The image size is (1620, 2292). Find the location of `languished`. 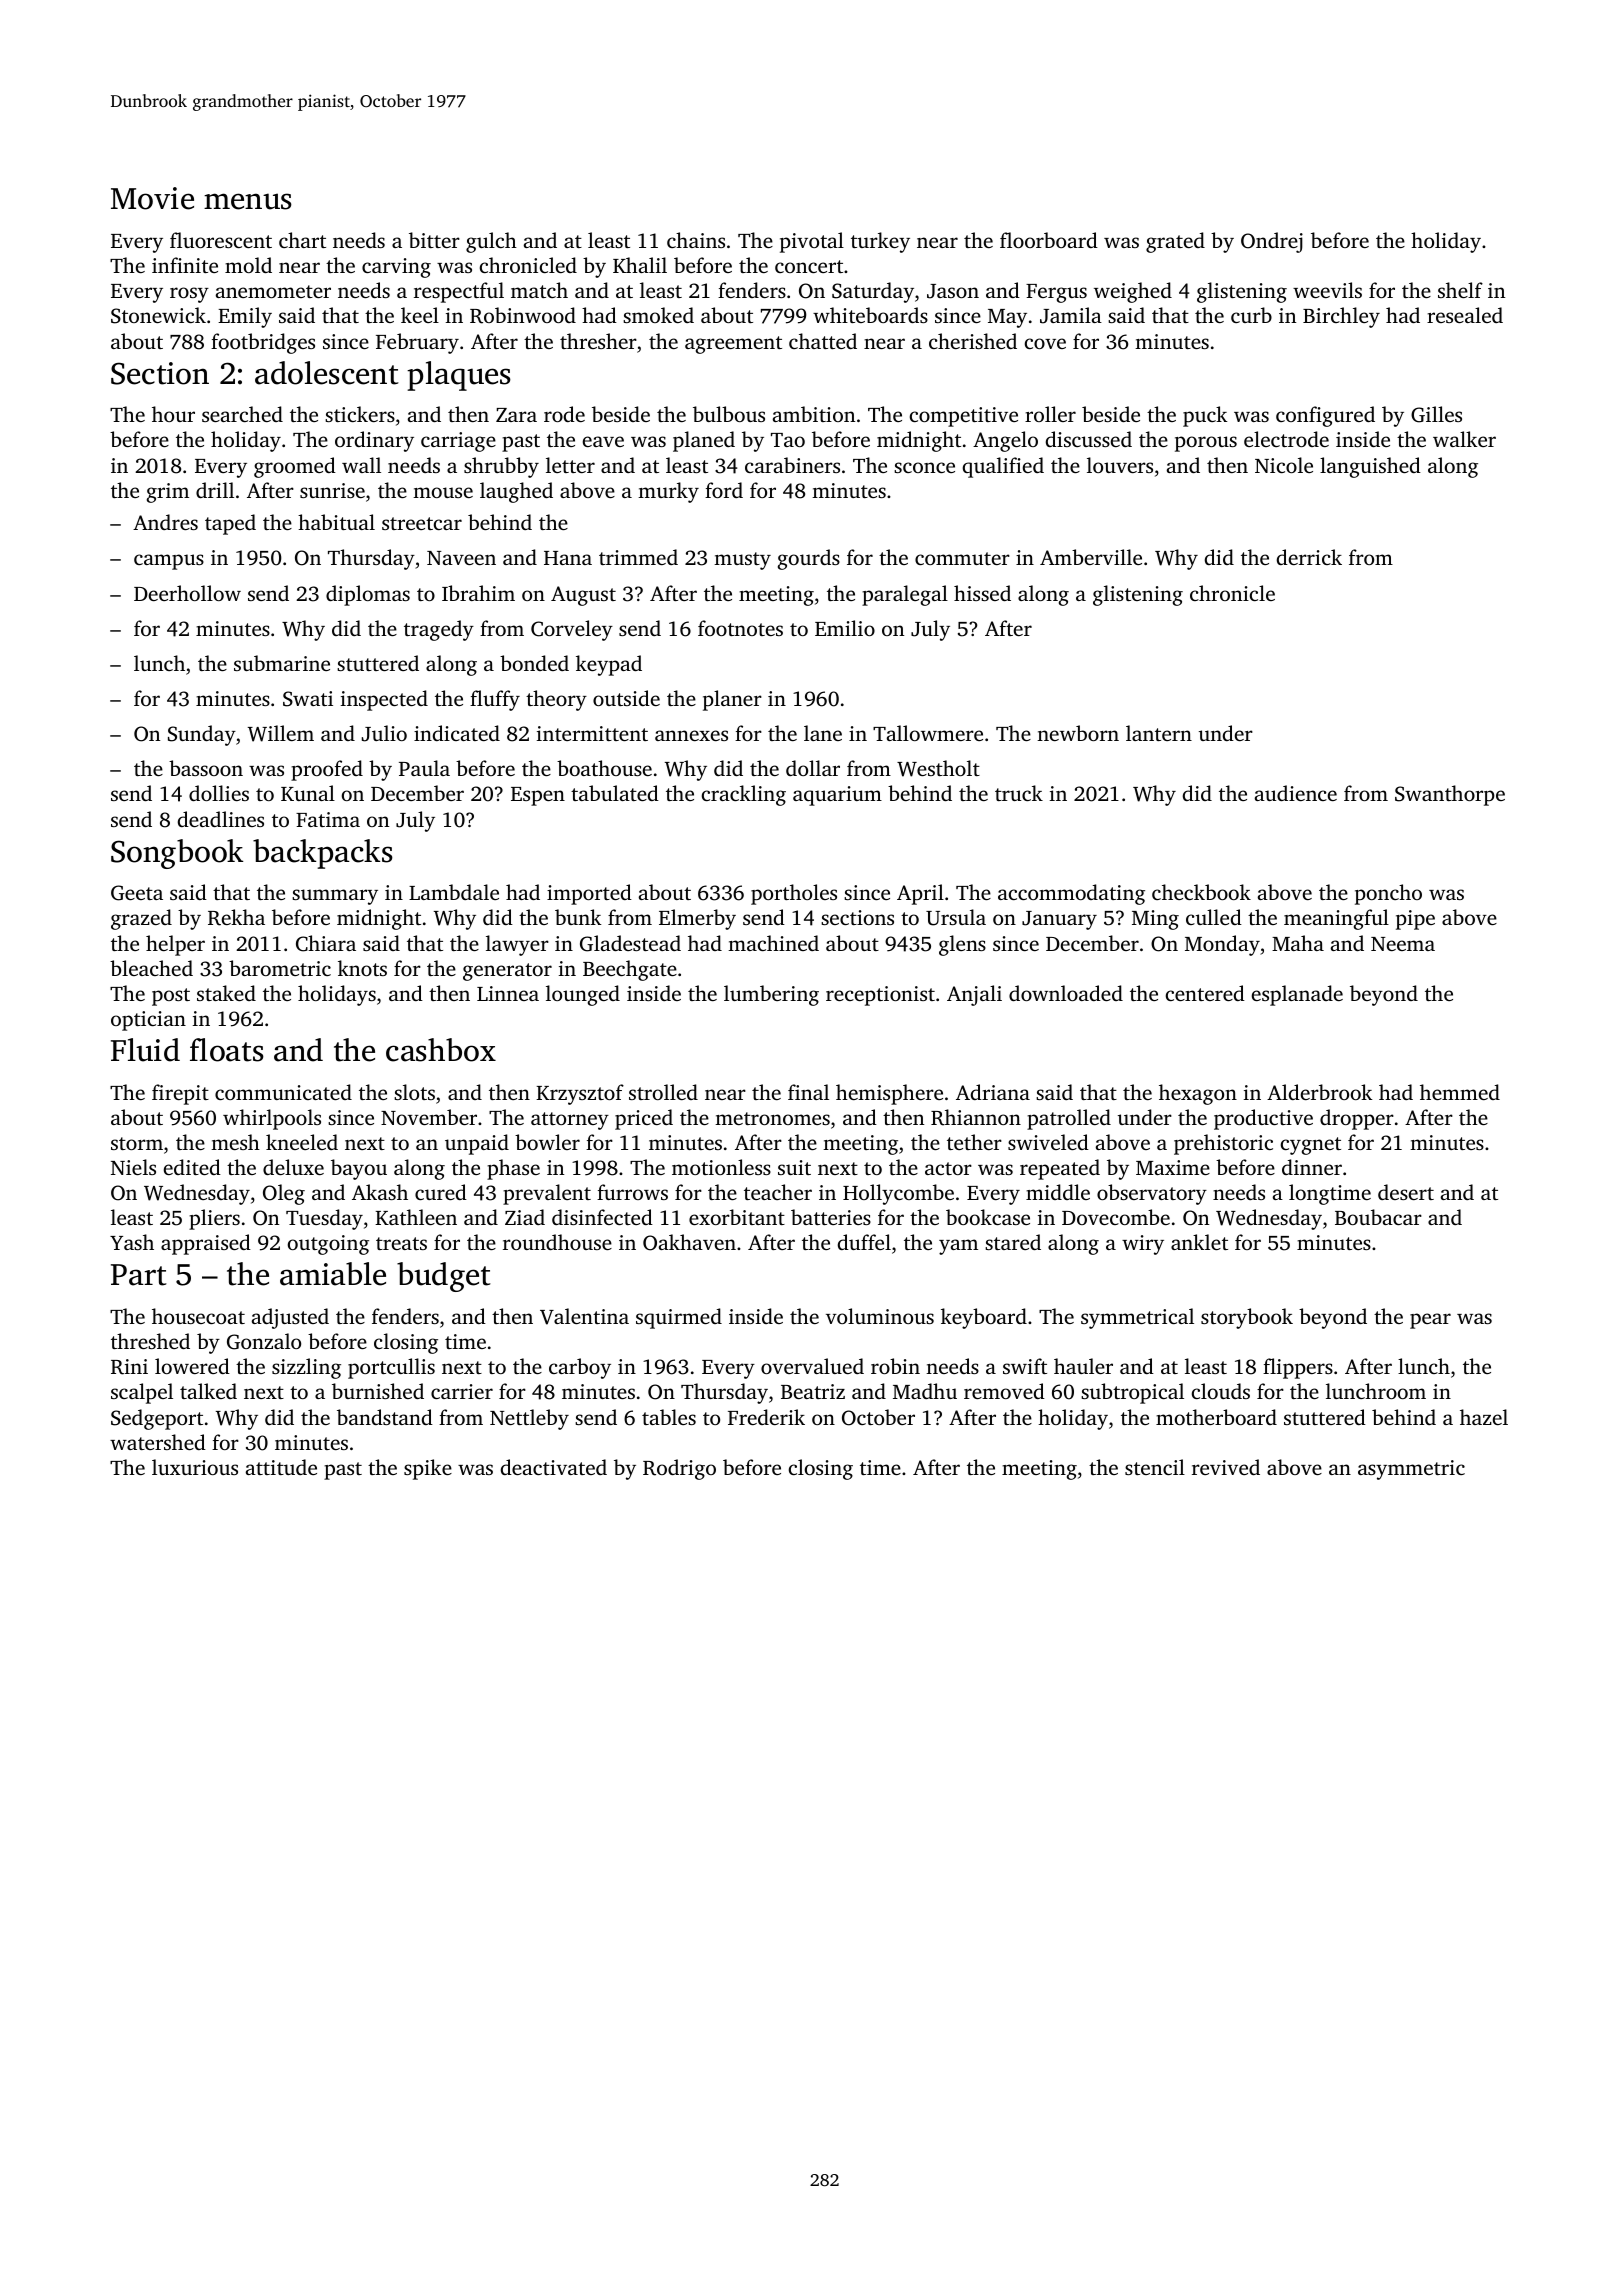

languished is located at coordinates (1370, 467).
